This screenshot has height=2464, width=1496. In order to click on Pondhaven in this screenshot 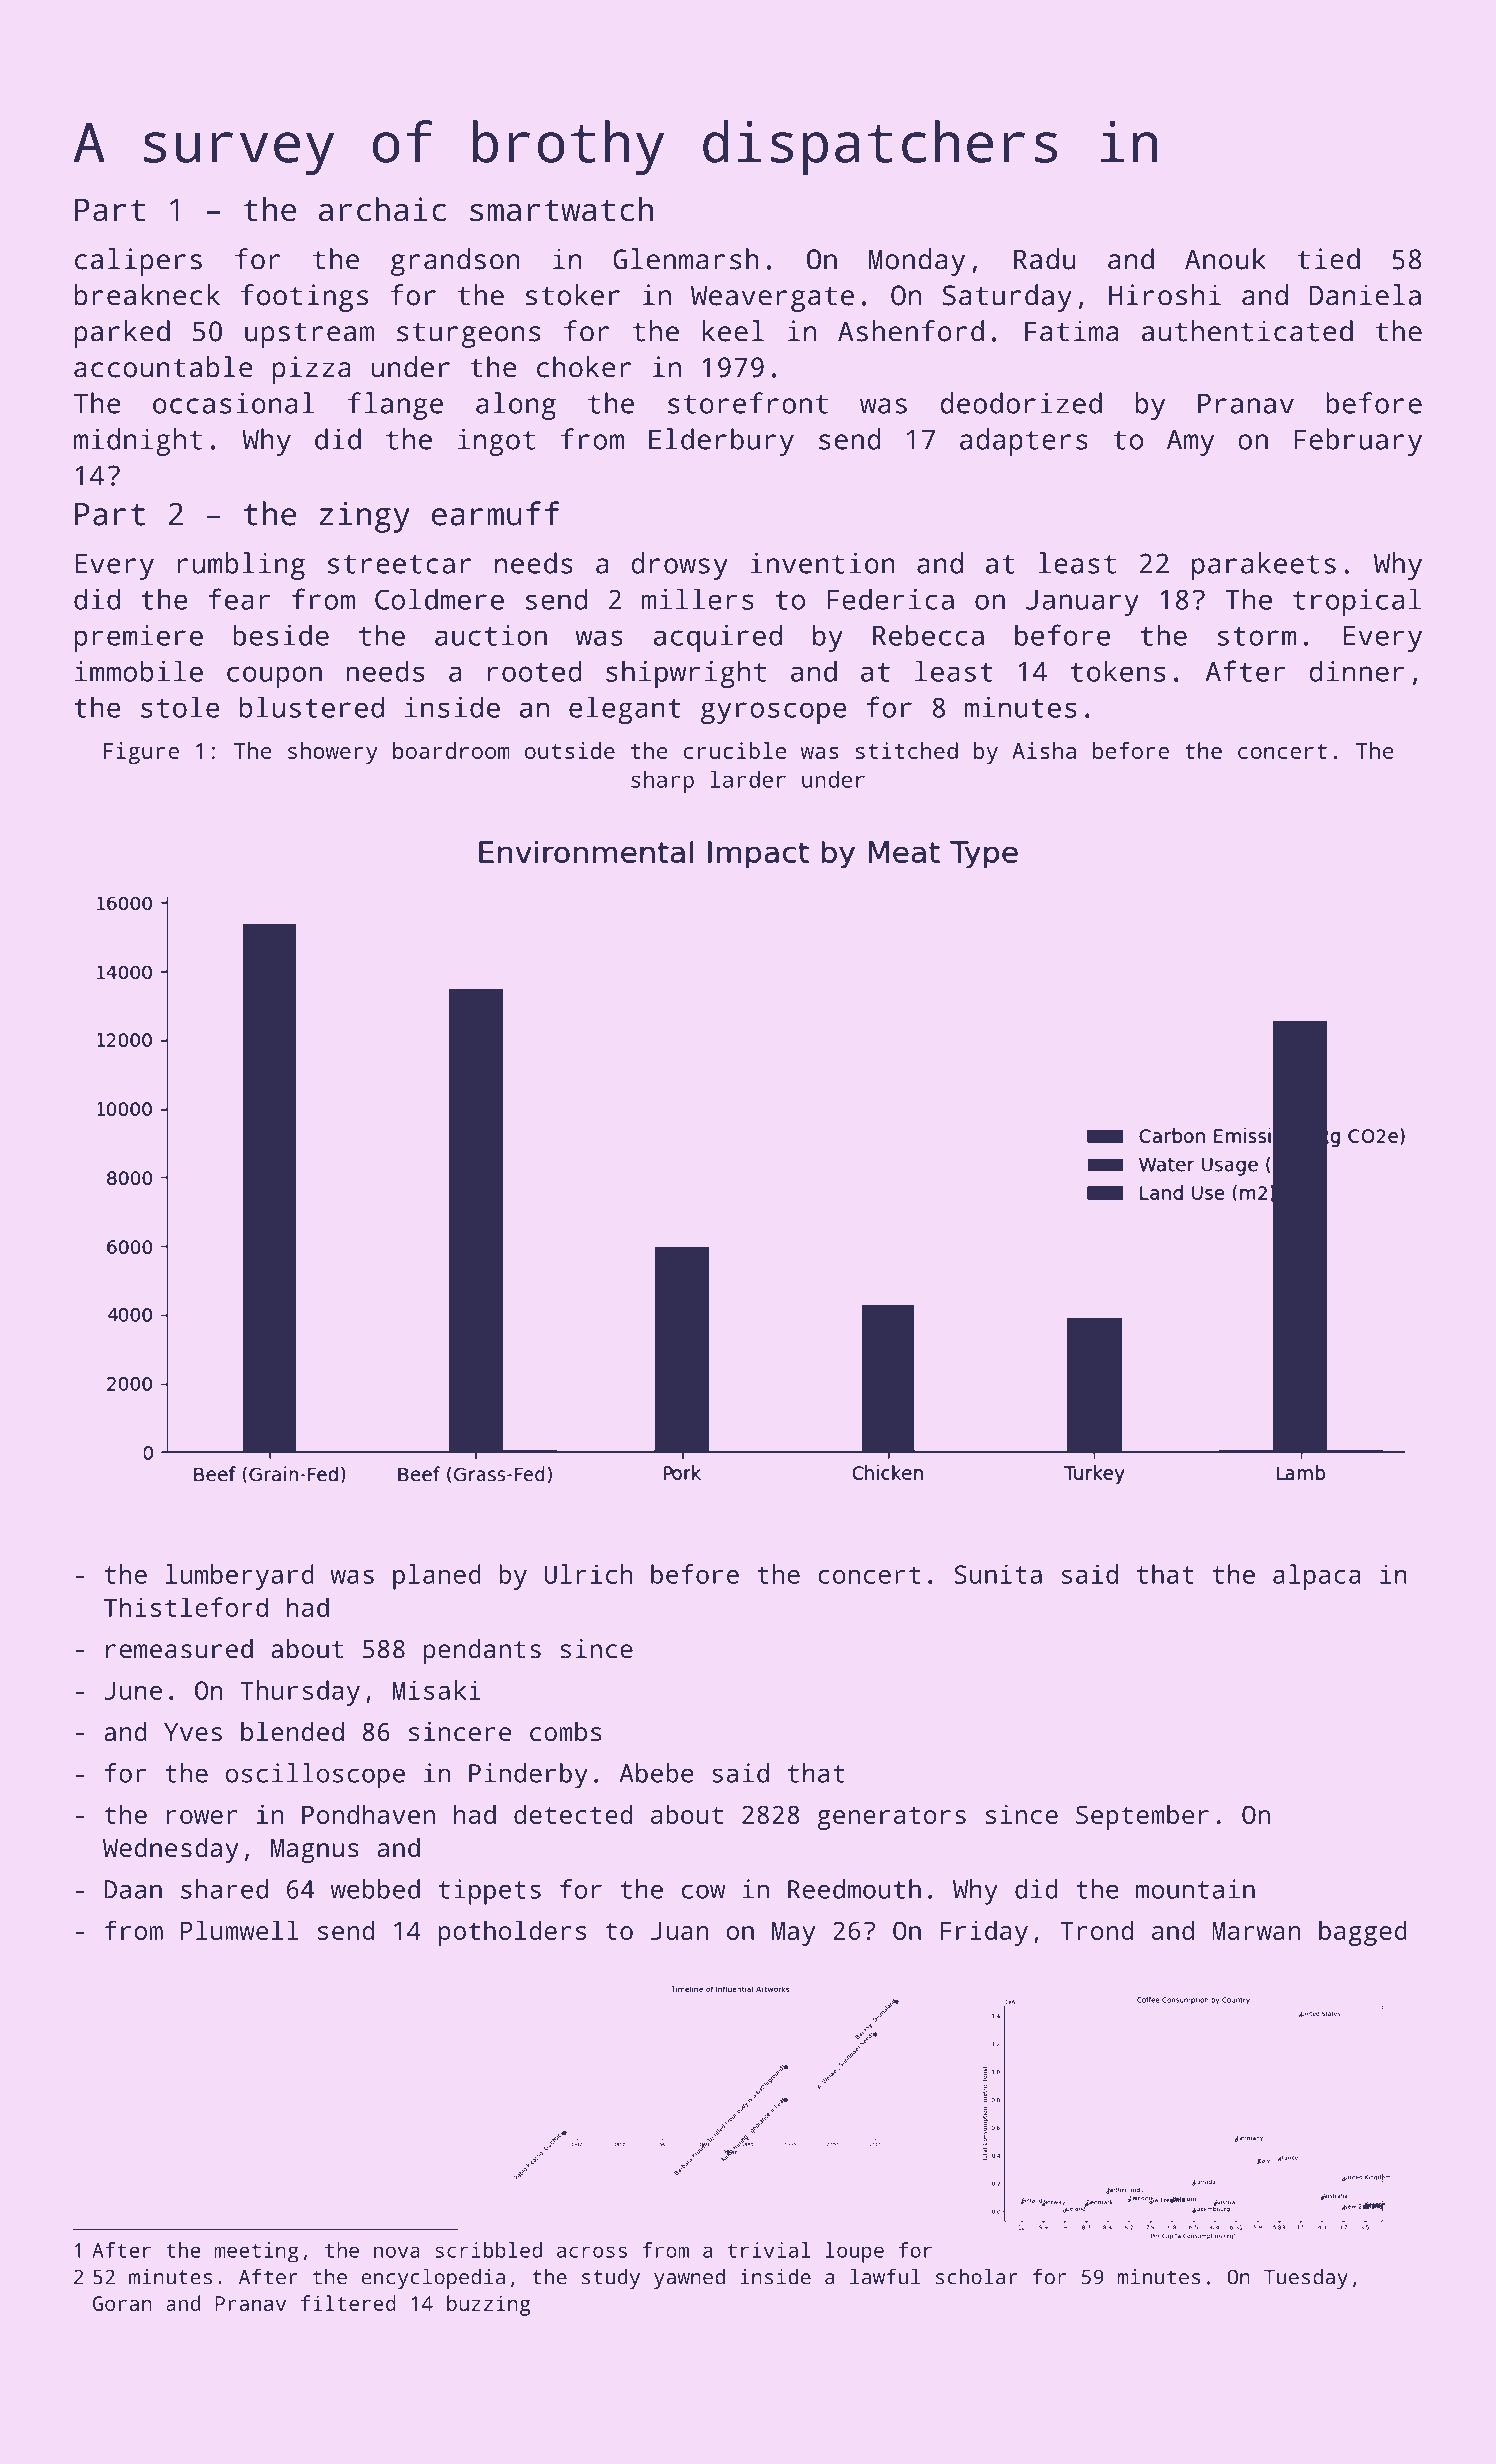, I will do `click(368, 1814)`.
